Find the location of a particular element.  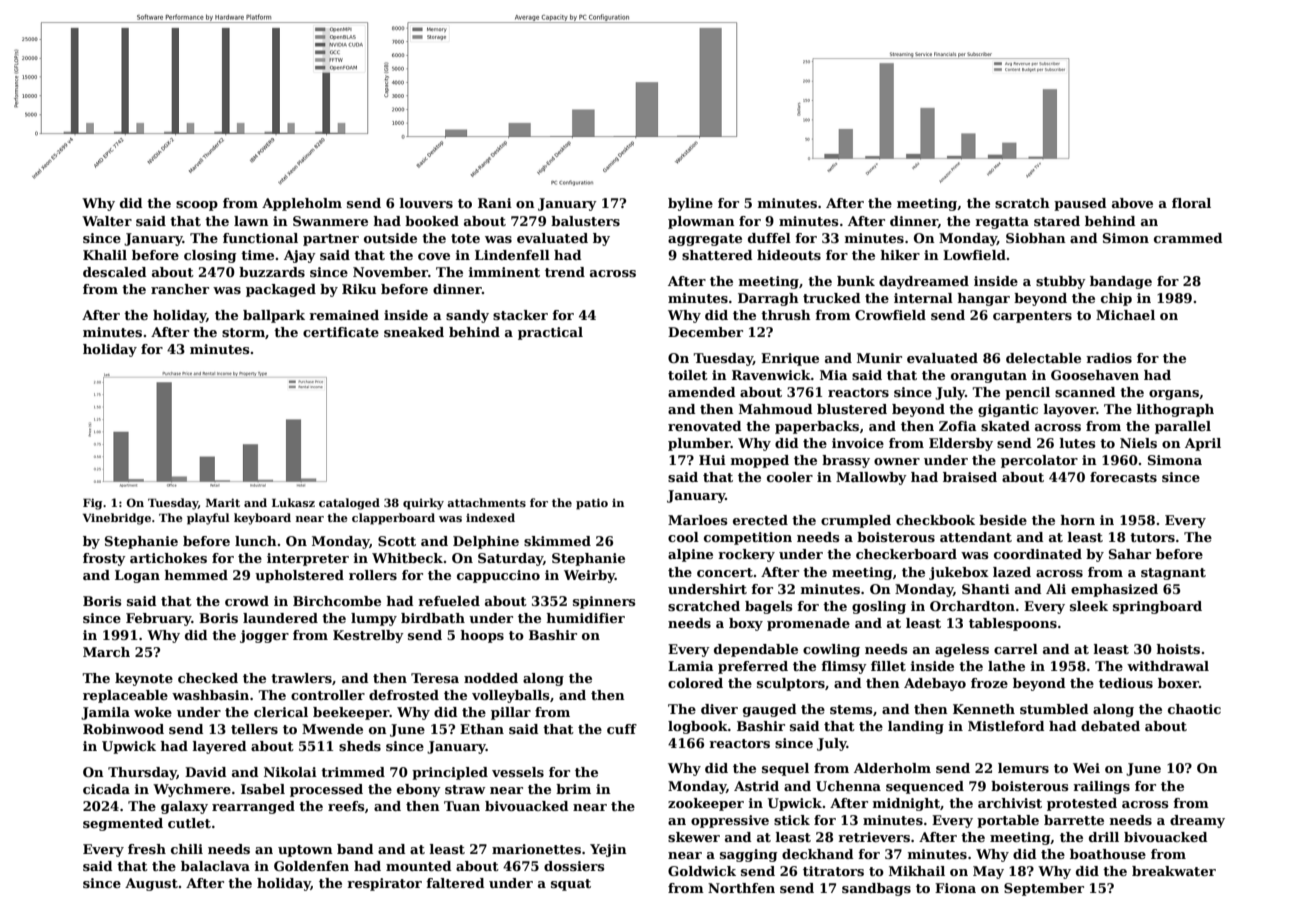

Shanti is located at coordinates (986, 589).
